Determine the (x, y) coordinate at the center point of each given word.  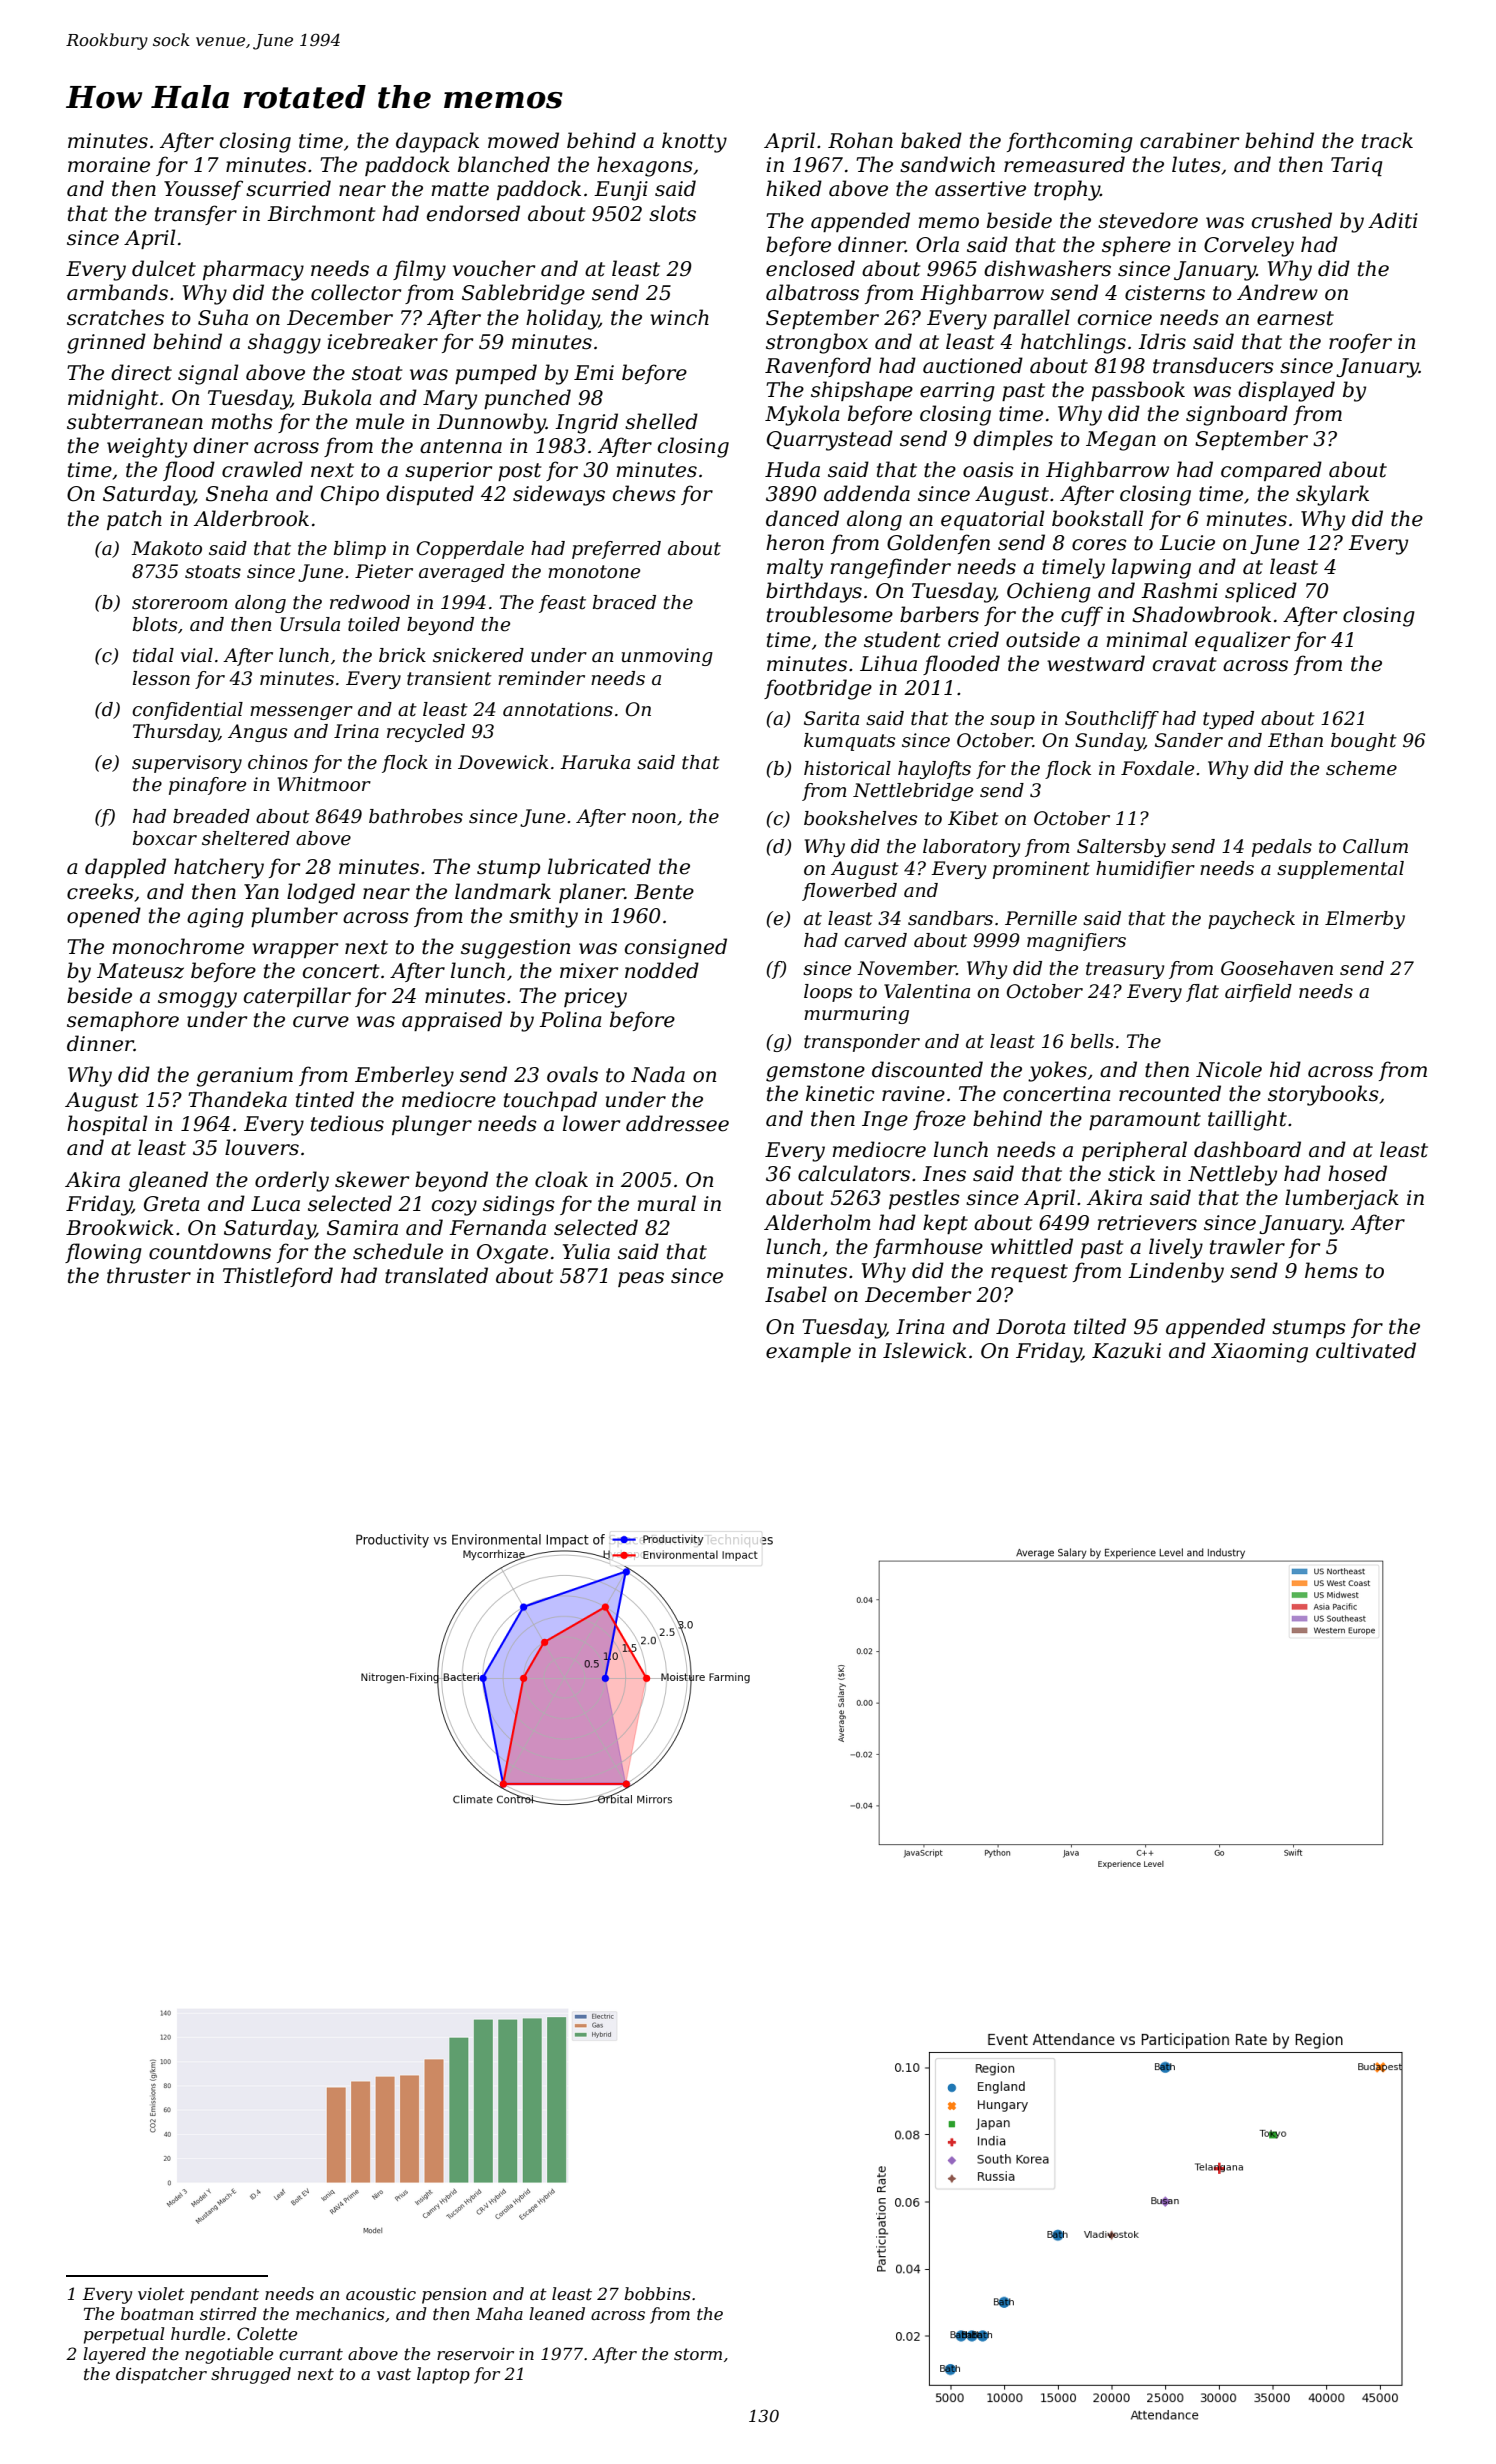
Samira (362, 1228)
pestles (924, 1199)
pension (454, 2296)
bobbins (657, 2293)
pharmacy (253, 270)
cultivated (1366, 1350)
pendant (224, 2295)
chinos (278, 762)
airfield (1258, 993)
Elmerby (1365, 920)
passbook (1138, 391)
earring (957, 392)
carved (875, 940)
